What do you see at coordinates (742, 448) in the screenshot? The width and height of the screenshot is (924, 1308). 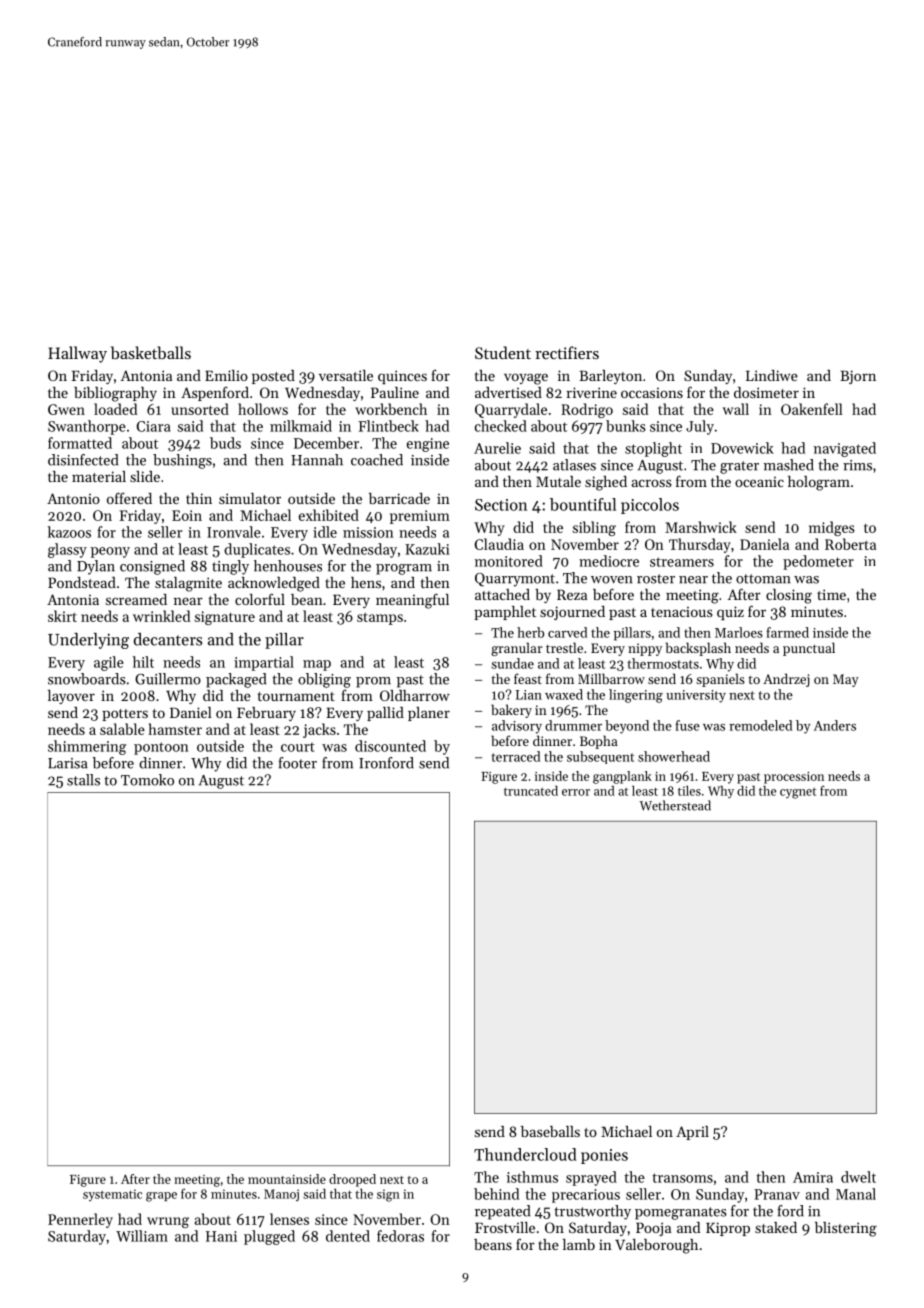 I see `Dovewick` at bounding box center [742, 448].
